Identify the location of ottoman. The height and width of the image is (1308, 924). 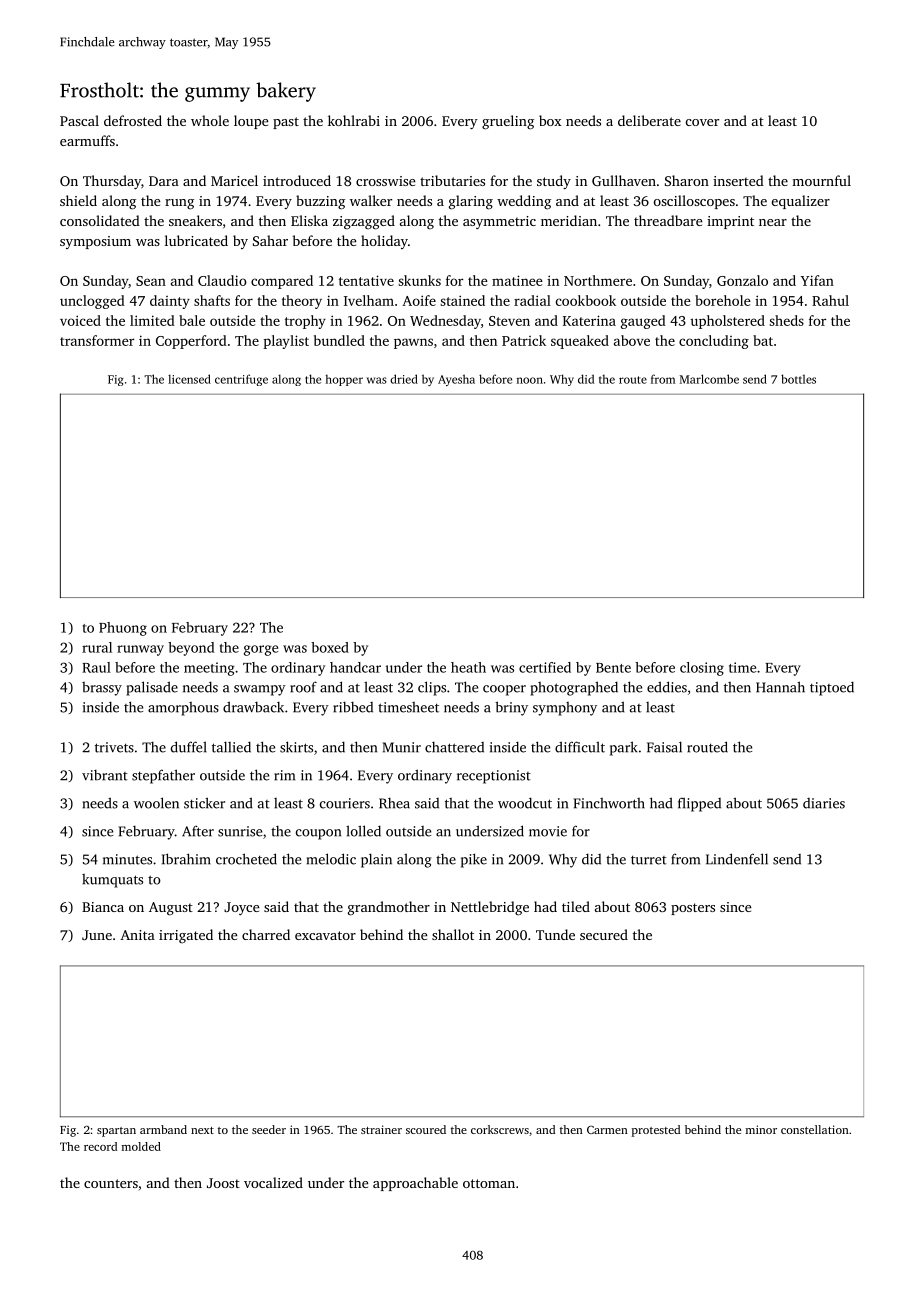
(489, 1183).
